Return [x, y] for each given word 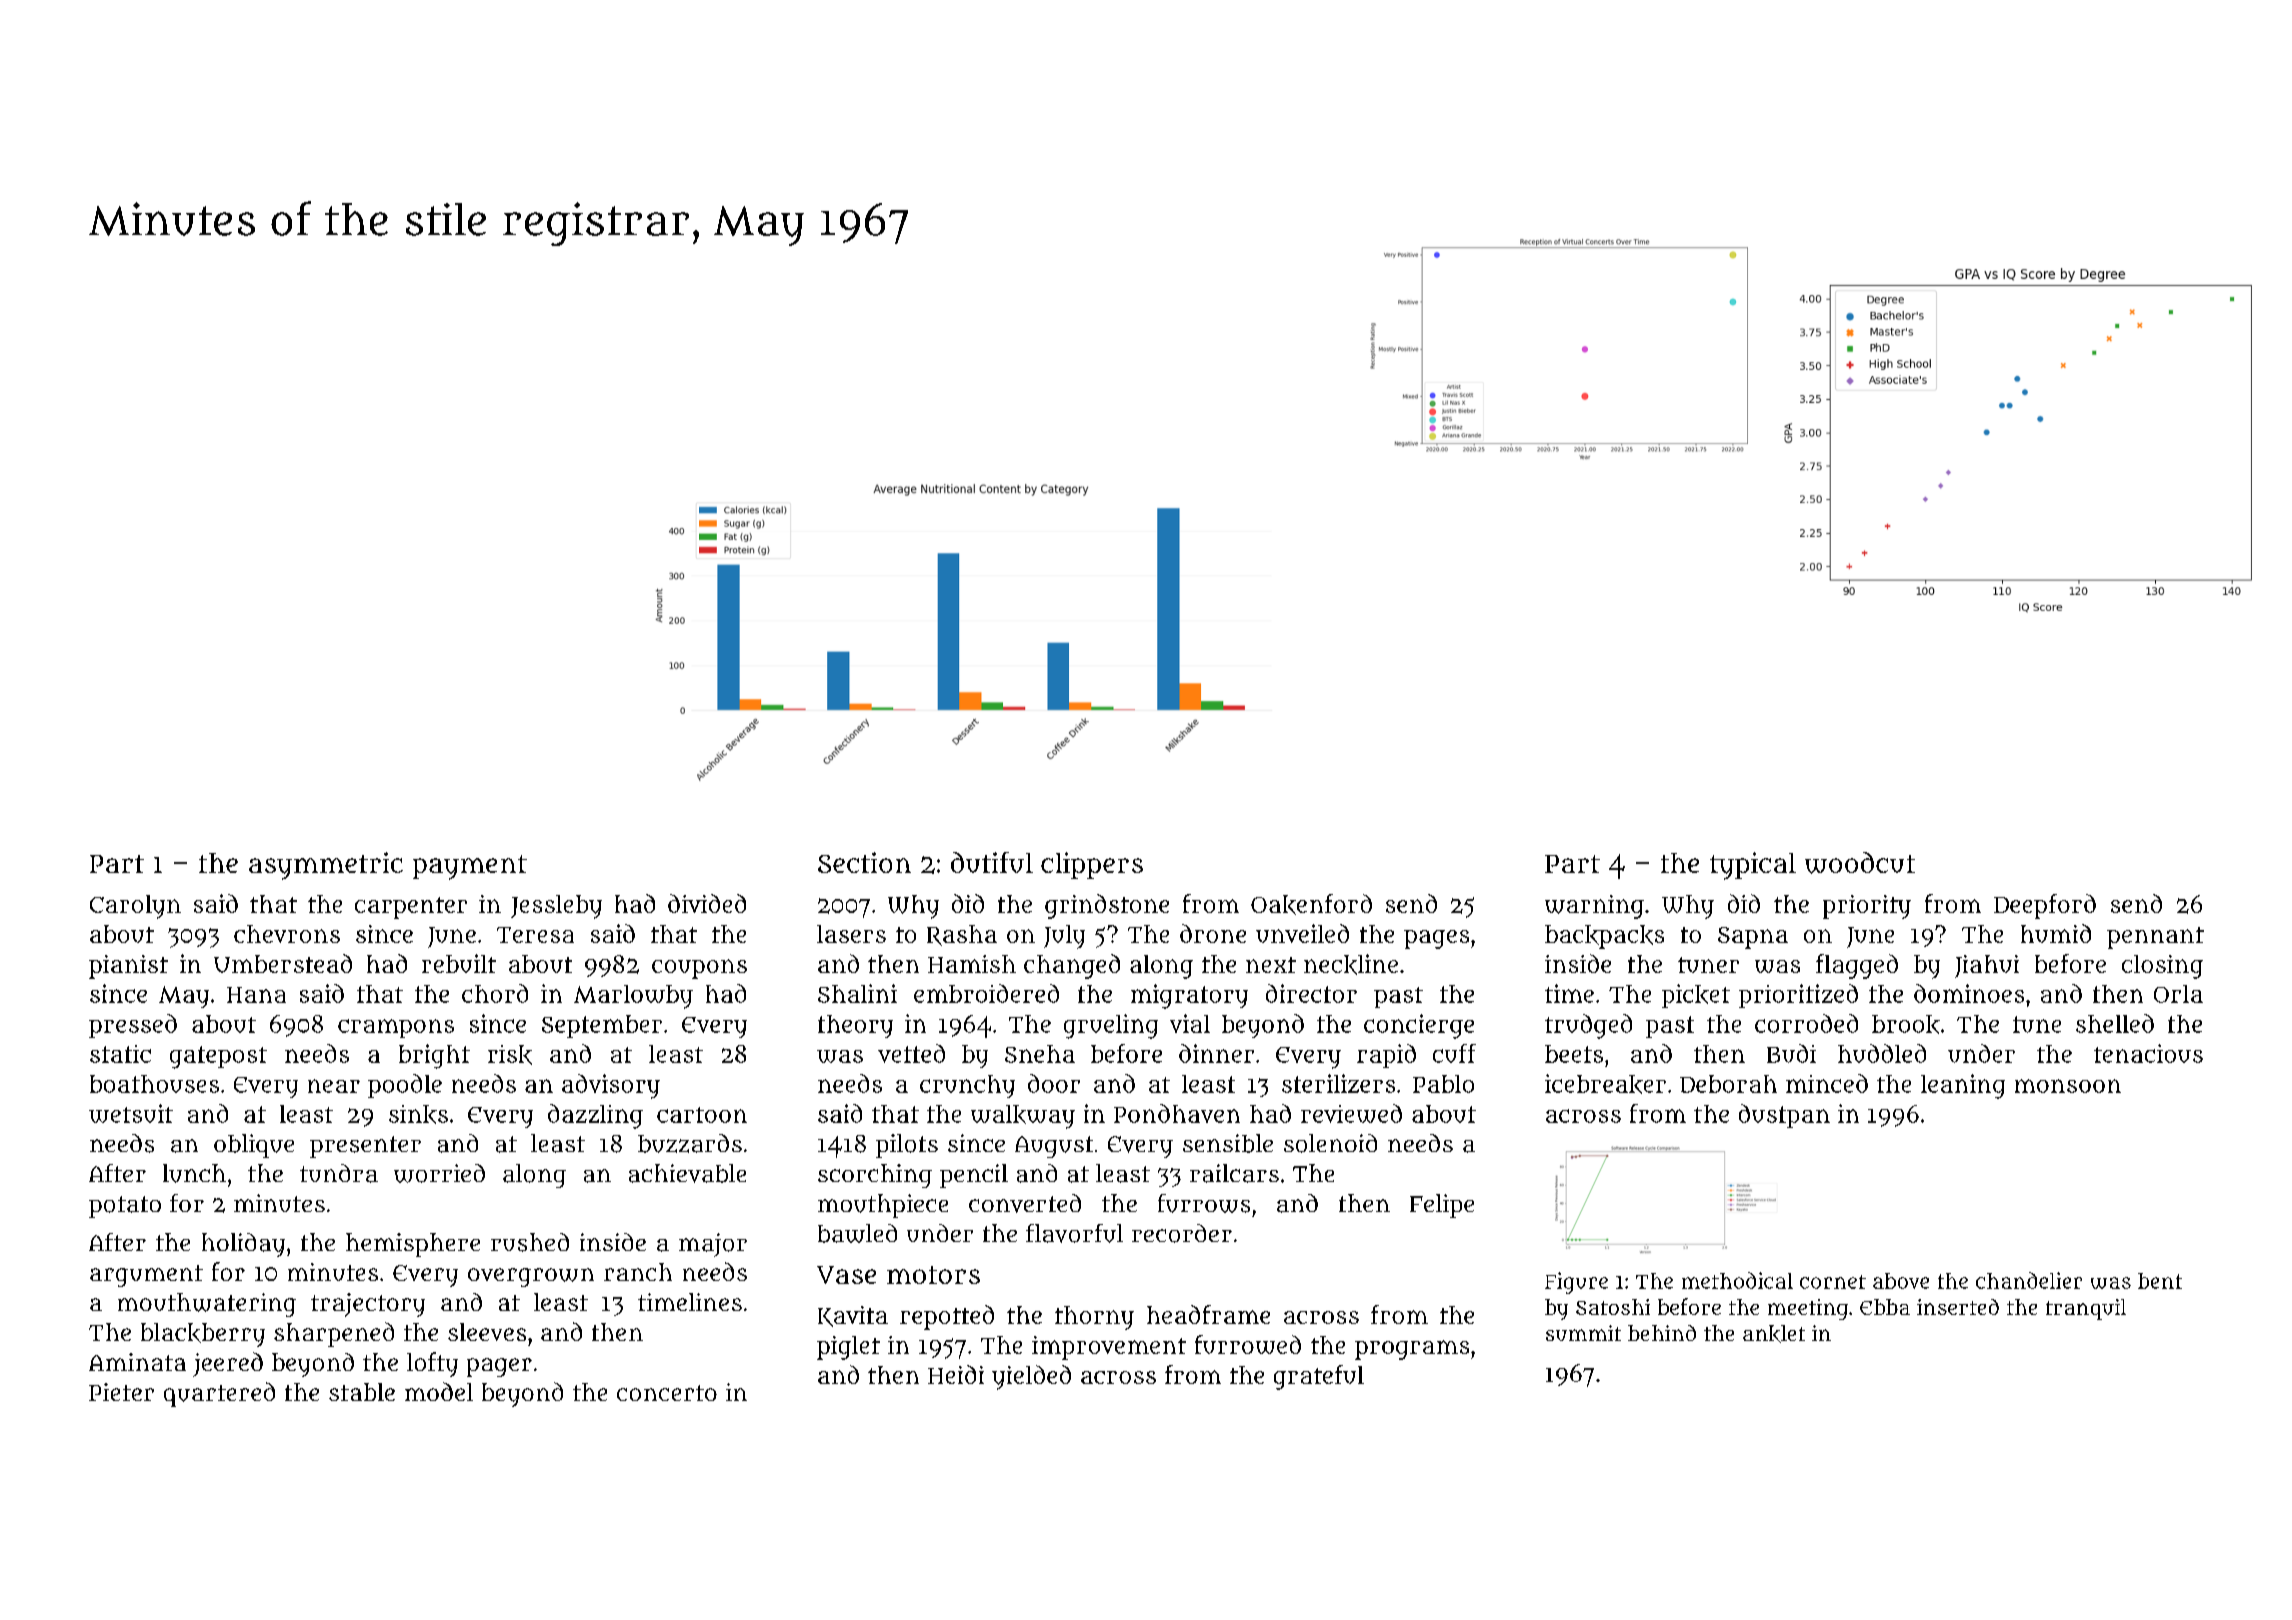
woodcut [1860, 863]
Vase [846, 1275]
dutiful [992, 862]
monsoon [2068, 1086]
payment [470, 867]
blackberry [203, 1335]
